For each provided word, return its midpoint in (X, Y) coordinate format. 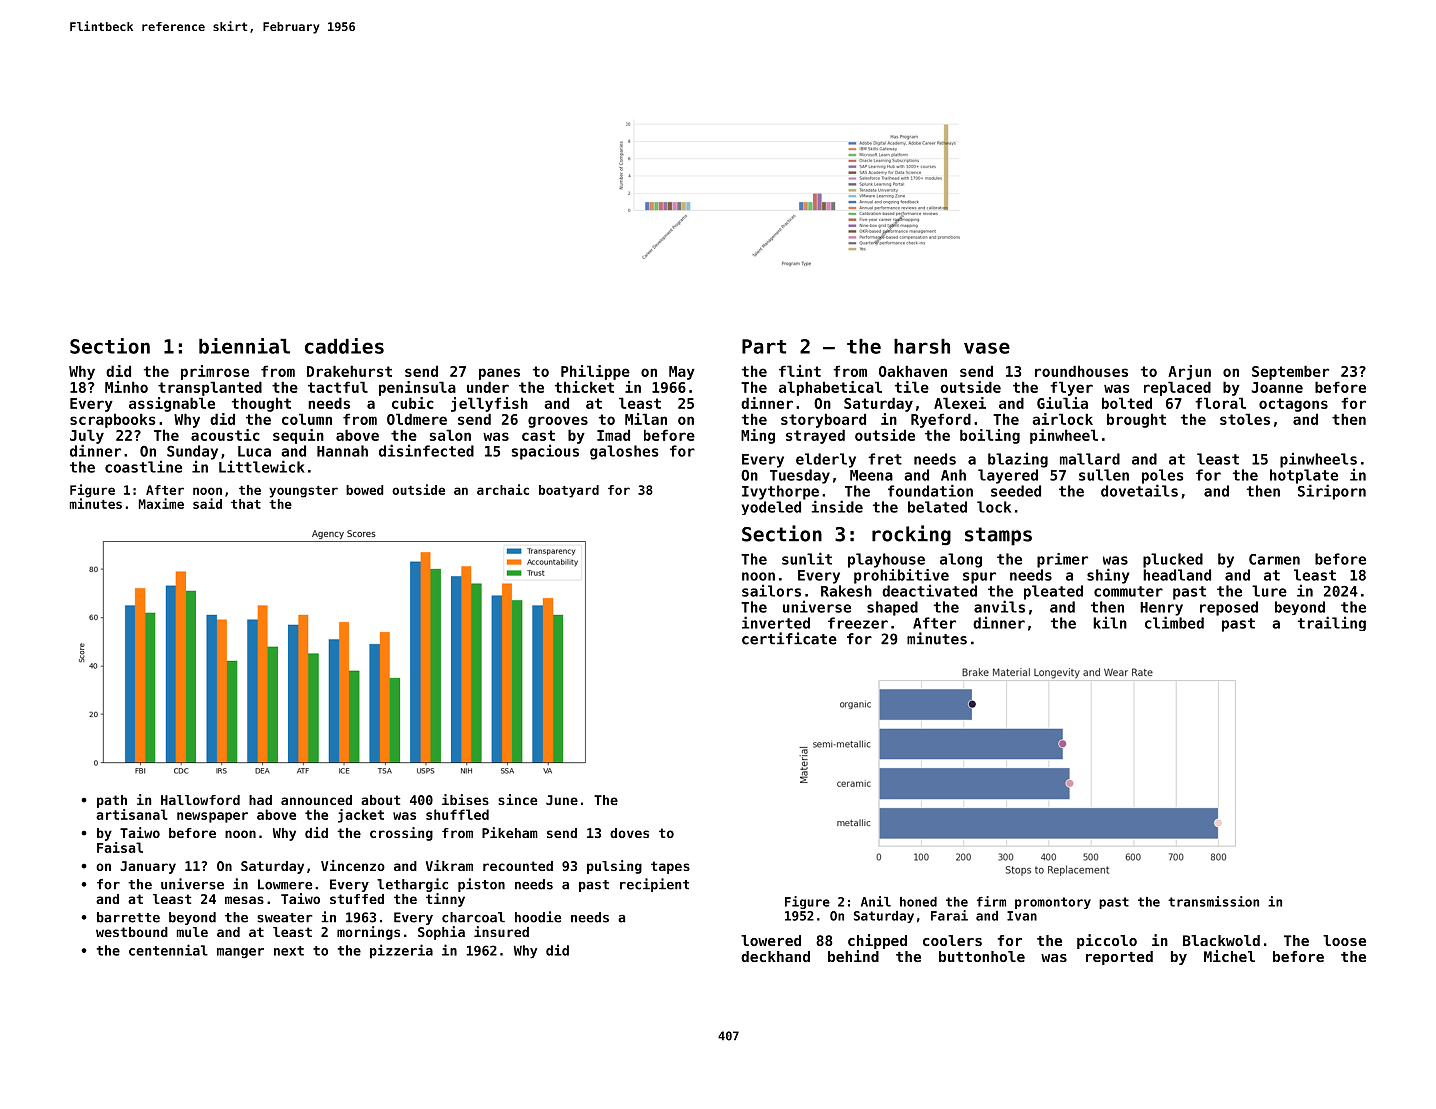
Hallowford (200, 800)
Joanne (1277, 387)
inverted (776, 622)
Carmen (1274, 559)
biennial (244, 346)
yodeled (771, 508)
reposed (1229, 608)
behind (853, 956)
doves (629, 833)
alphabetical (830, 388)
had (260, 800)
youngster (303, 492)
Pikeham (510, 832)
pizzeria (401, 951)
